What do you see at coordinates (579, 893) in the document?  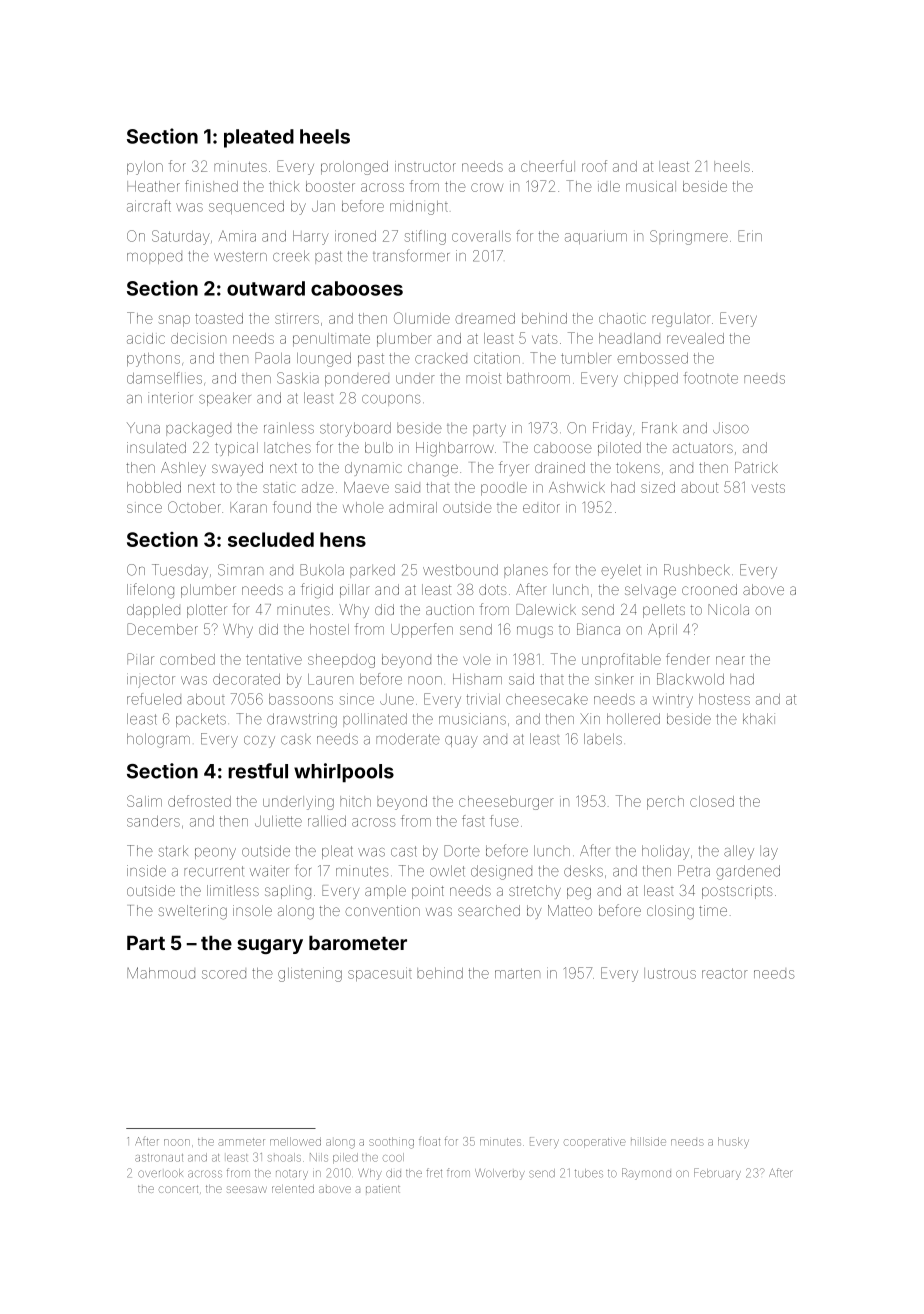 I see `peg` at bounding box center [579, 893].
